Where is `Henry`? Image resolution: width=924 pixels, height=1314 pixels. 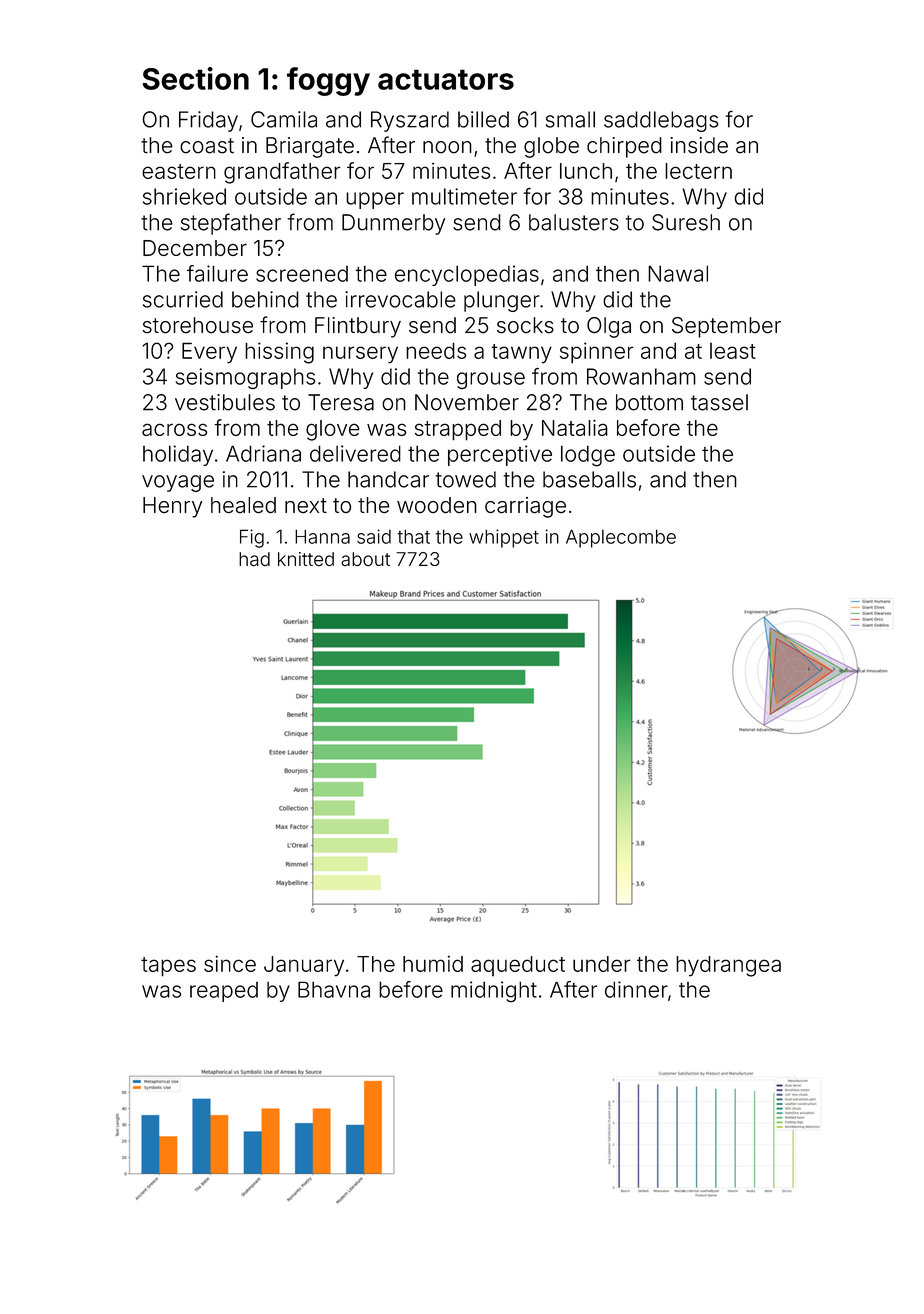 Henry is located at coordinates (172, 507).
